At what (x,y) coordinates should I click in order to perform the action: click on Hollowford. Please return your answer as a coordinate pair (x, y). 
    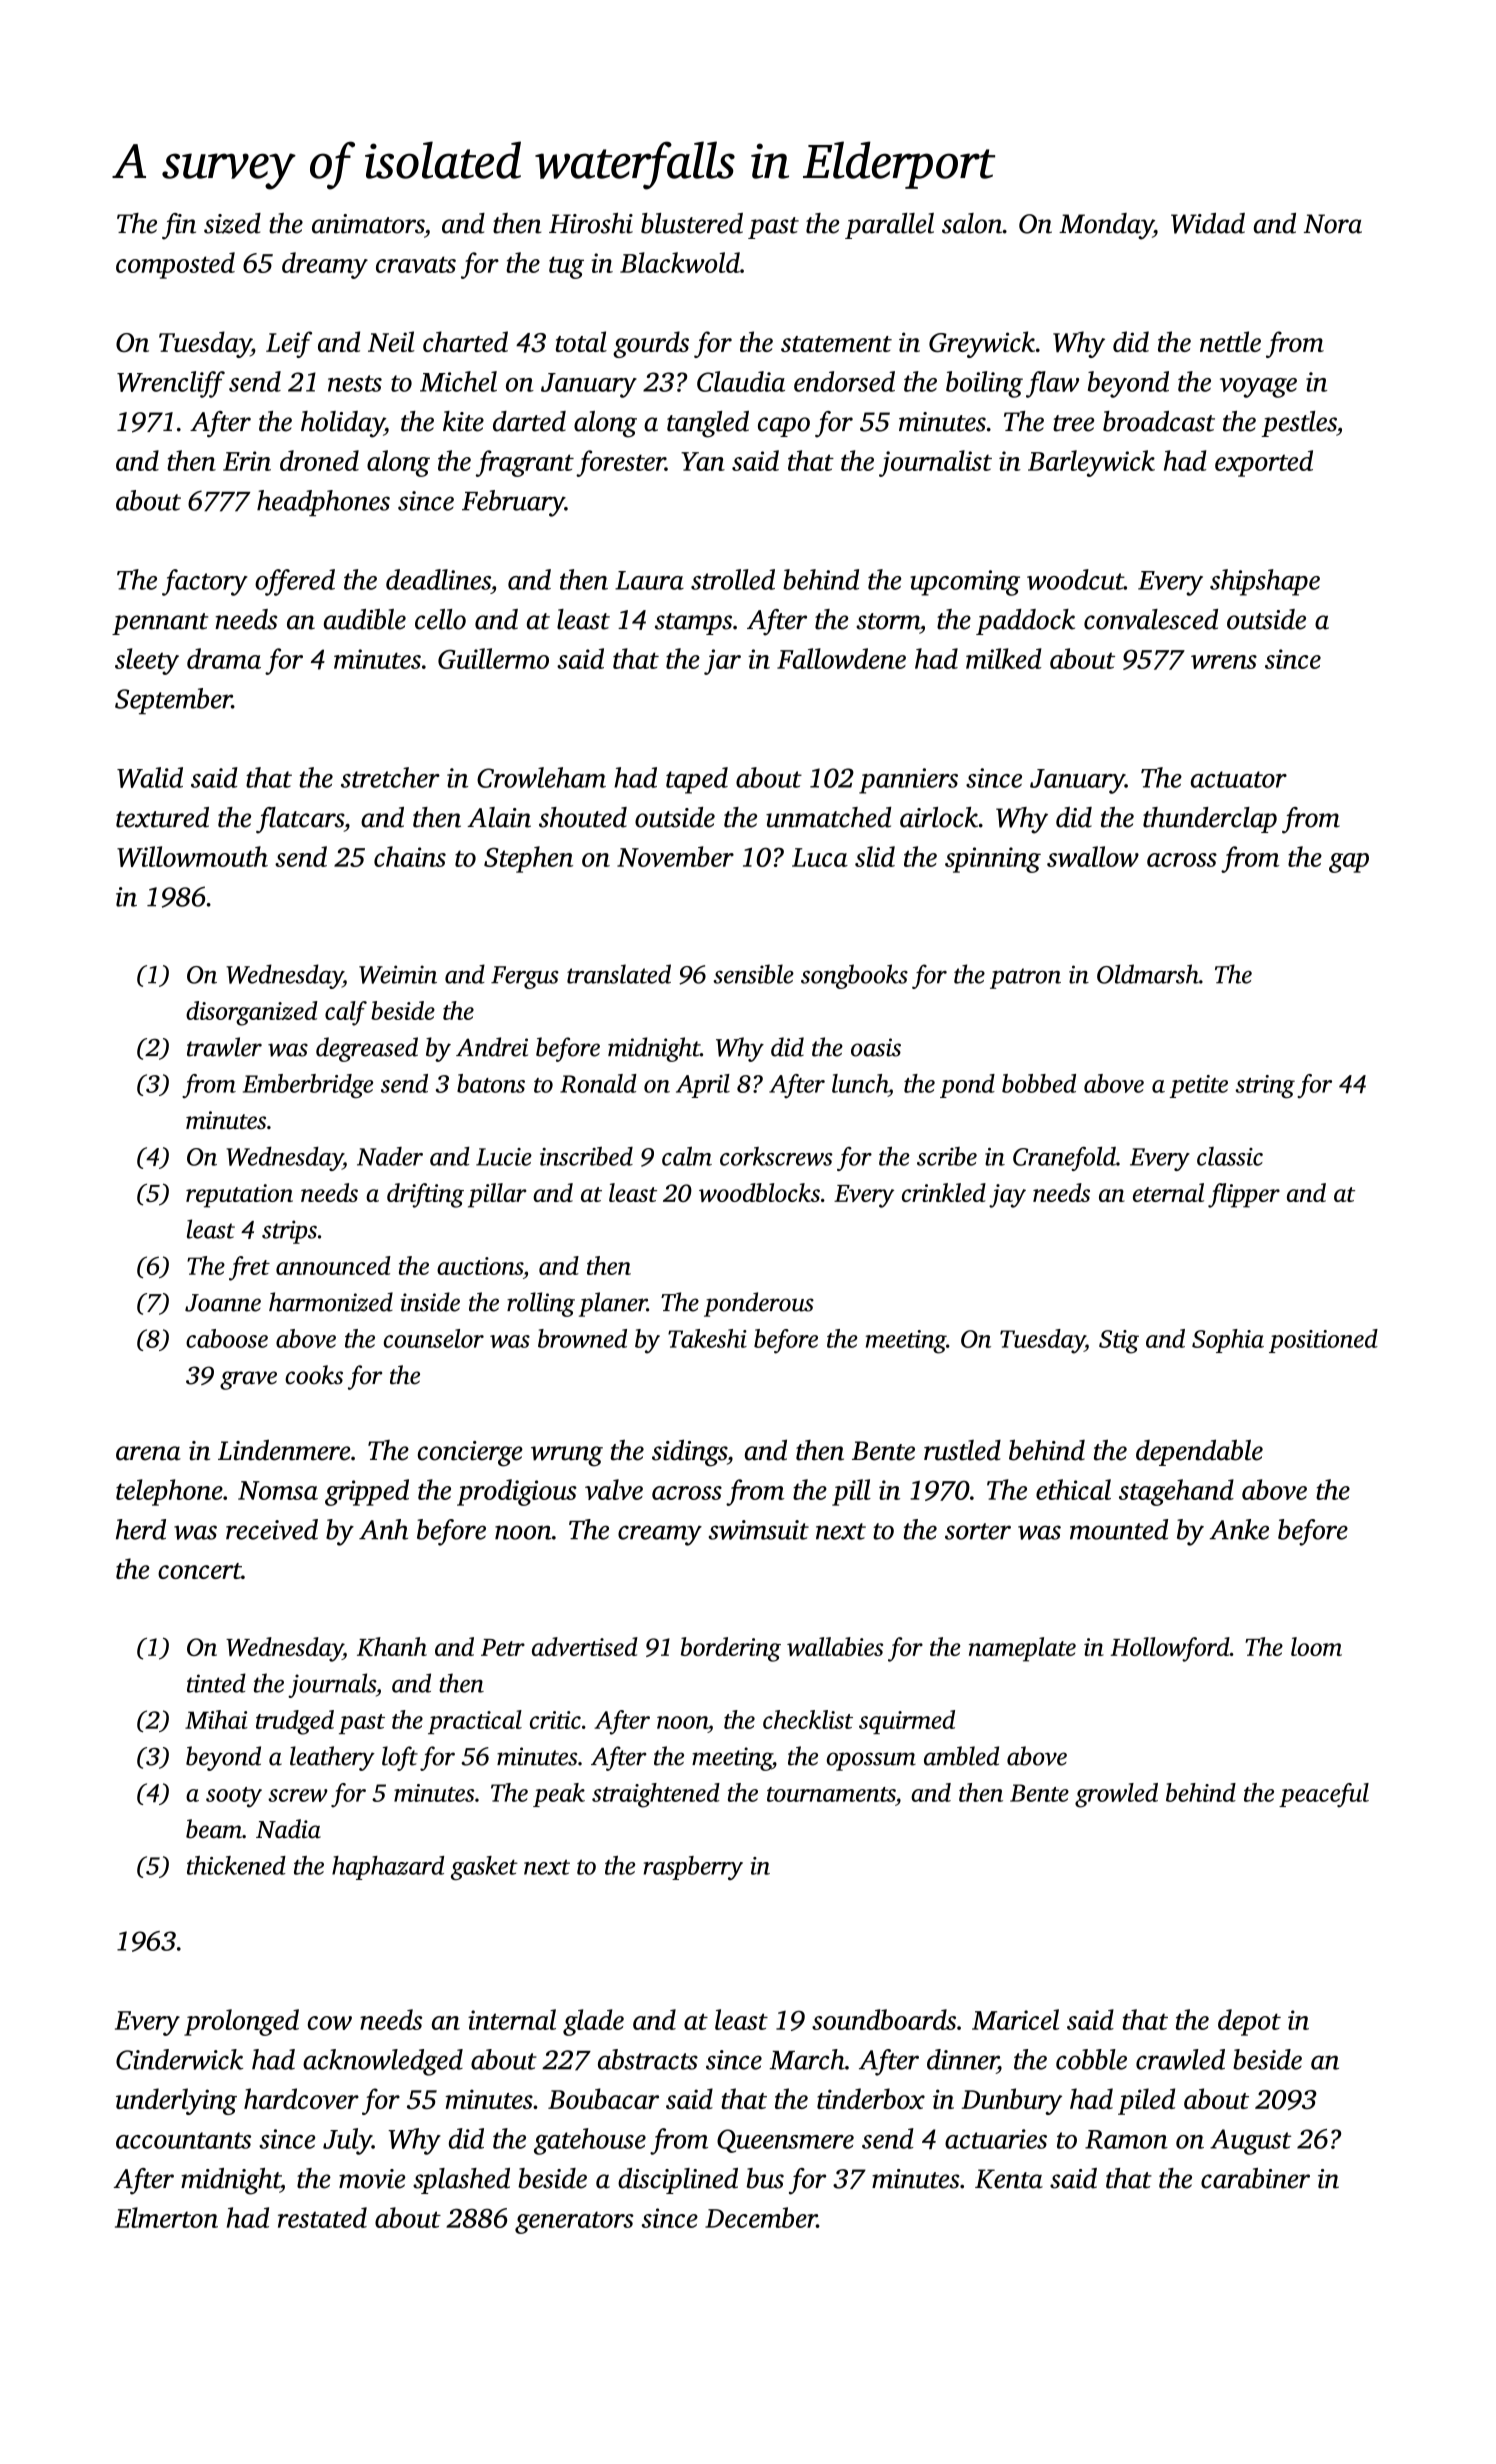
    Looking at the image, I should click on (1170, 1649).
